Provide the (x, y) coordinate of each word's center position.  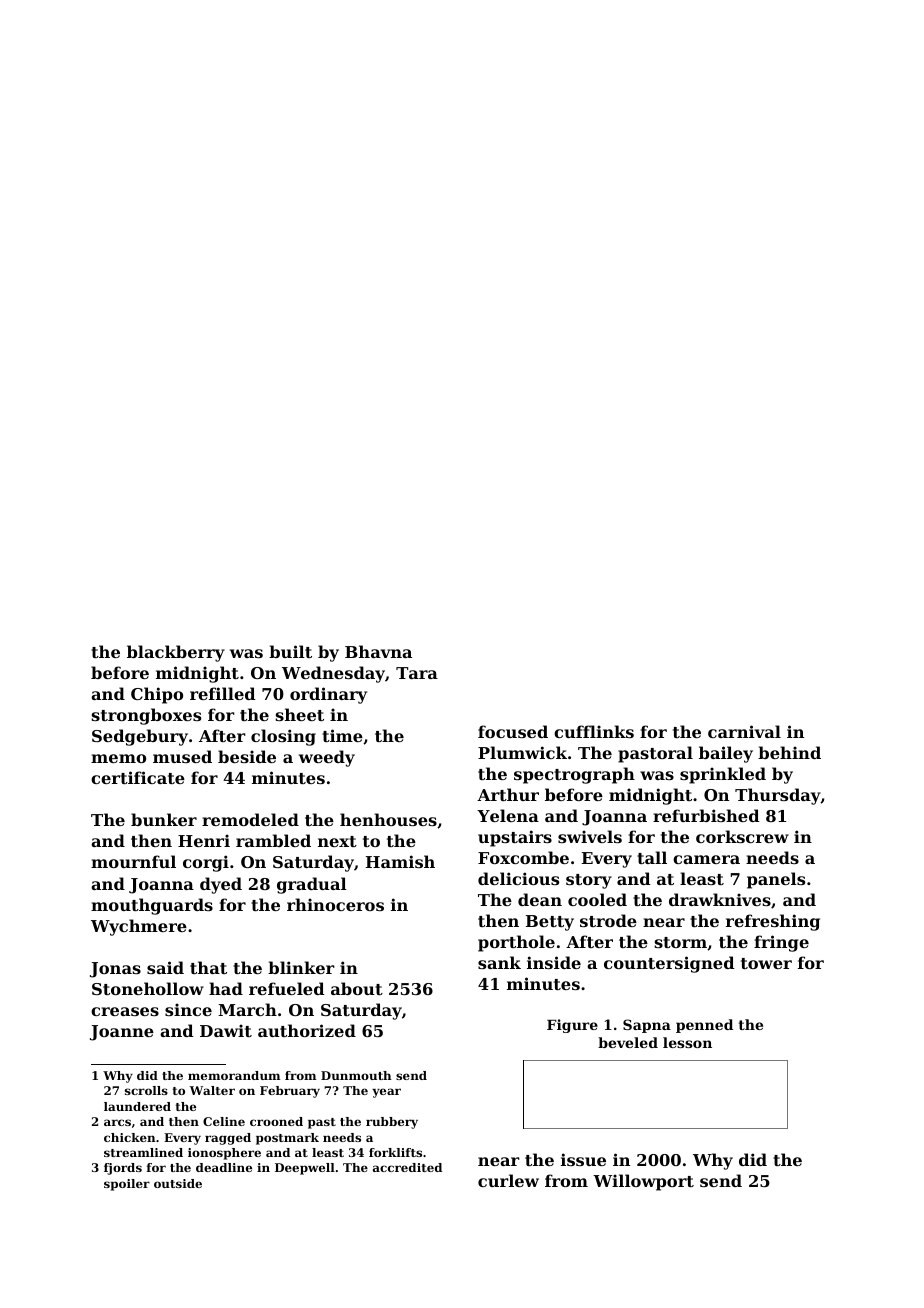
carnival (744, 731)
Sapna (647, 1026)
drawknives (720, 899)
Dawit (226, 1030)
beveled (628, 1042)
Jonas (115, 970)
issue (583, 1159)
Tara (417, 673)
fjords (123, 1169)
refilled (223, 693)
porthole (516, 943)
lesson (687, 1042)
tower (766, 963)
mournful (133, 861)
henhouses (388, 819)
